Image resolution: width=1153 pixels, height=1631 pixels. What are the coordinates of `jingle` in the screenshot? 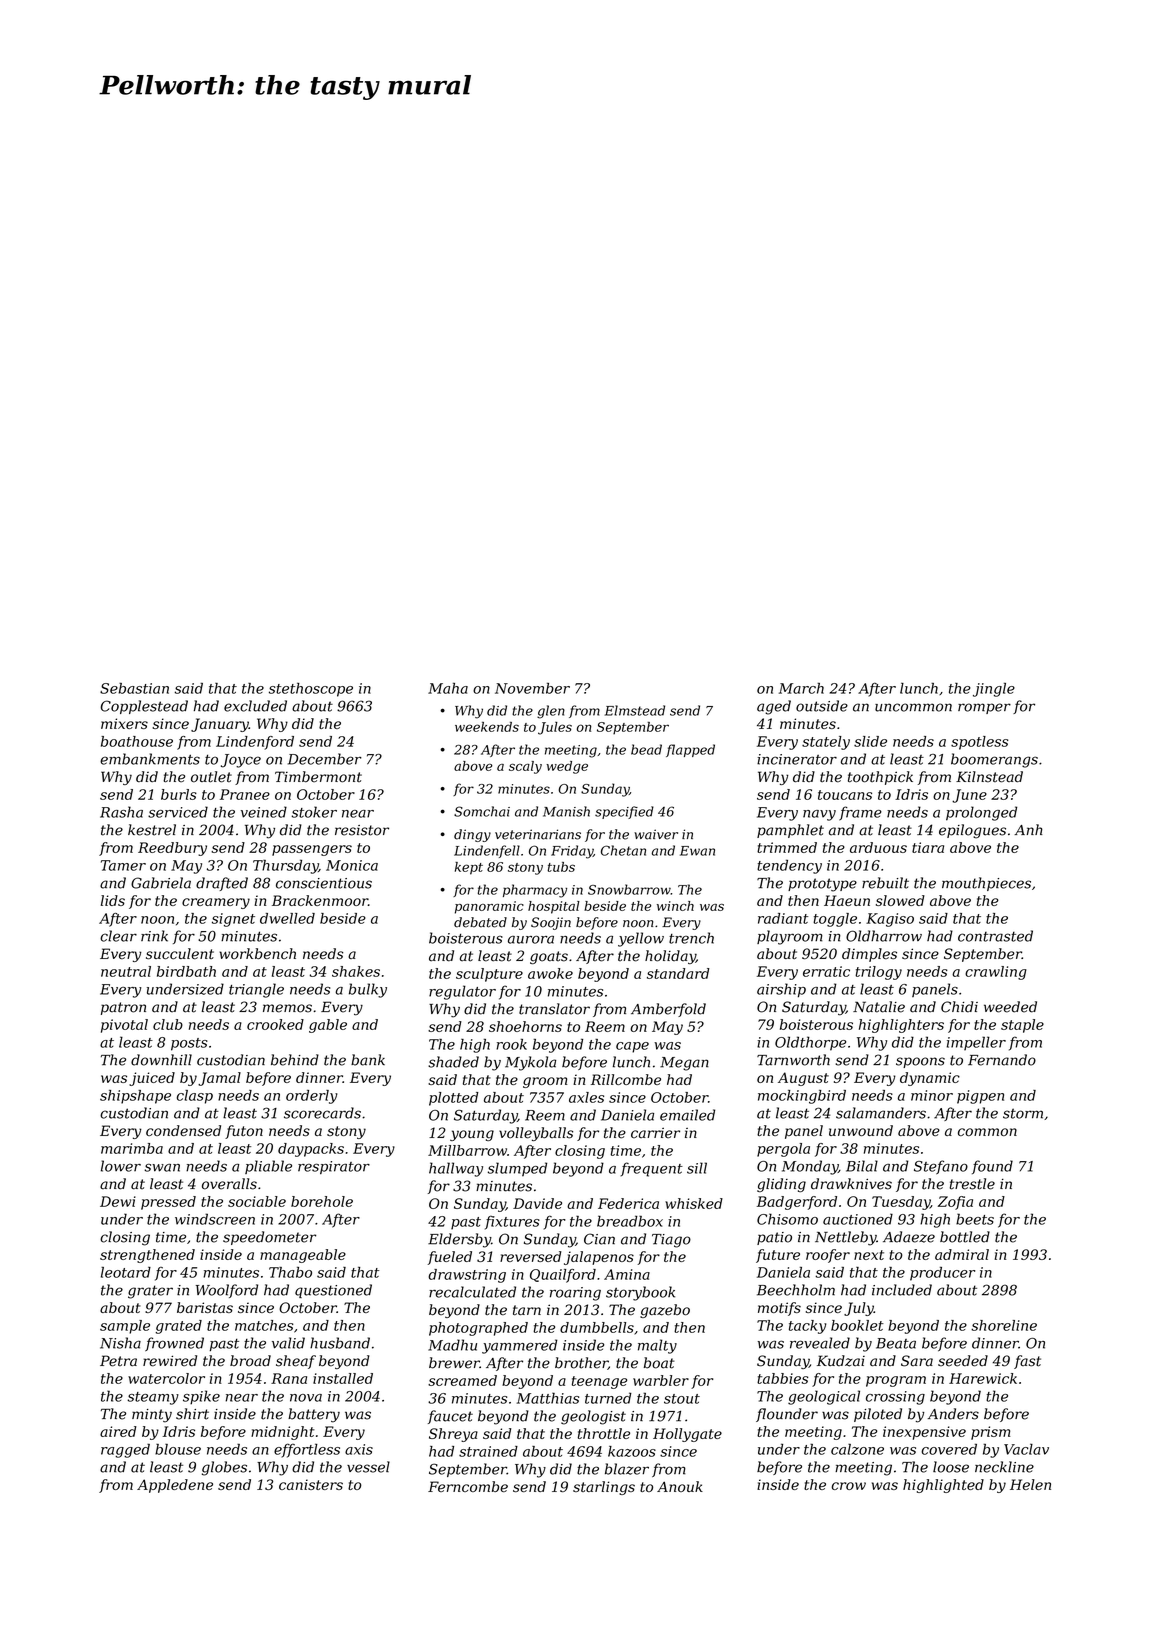 It's located at (994, 689).
